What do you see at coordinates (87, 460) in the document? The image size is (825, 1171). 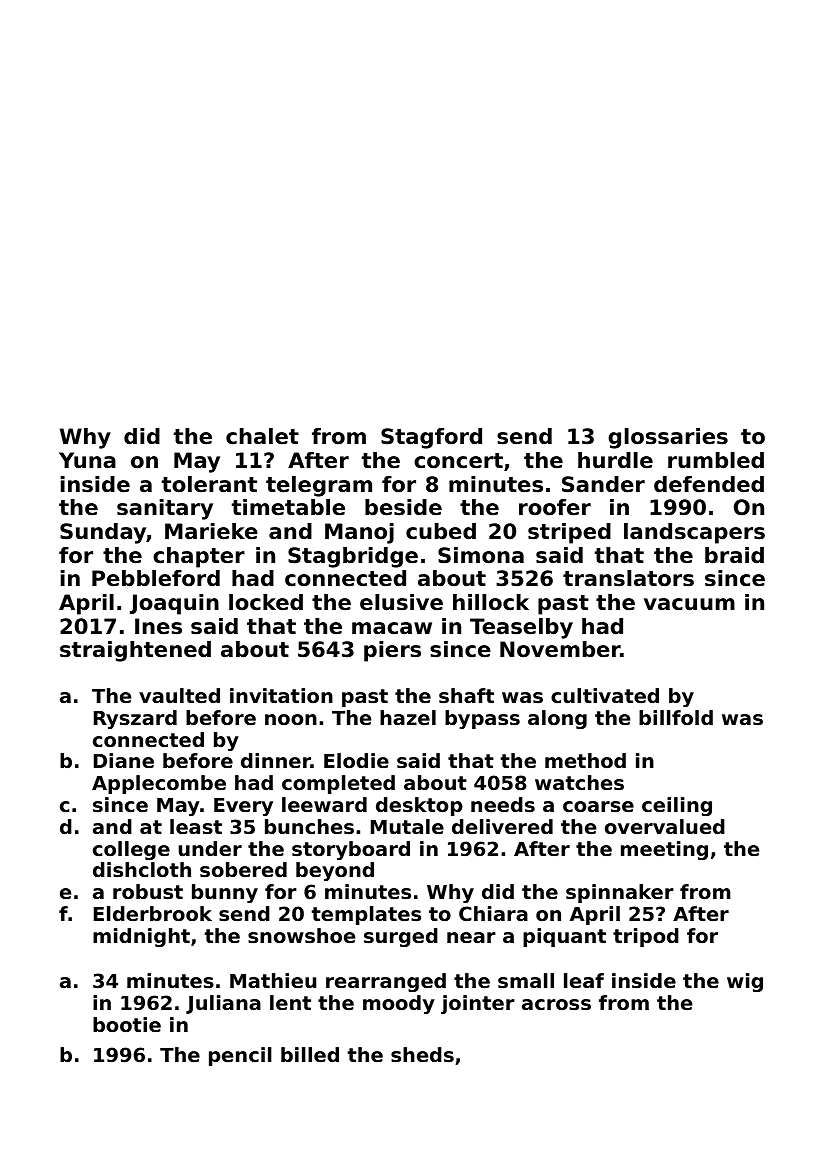 I see `Yuna` at bounding box center [87, 460].
